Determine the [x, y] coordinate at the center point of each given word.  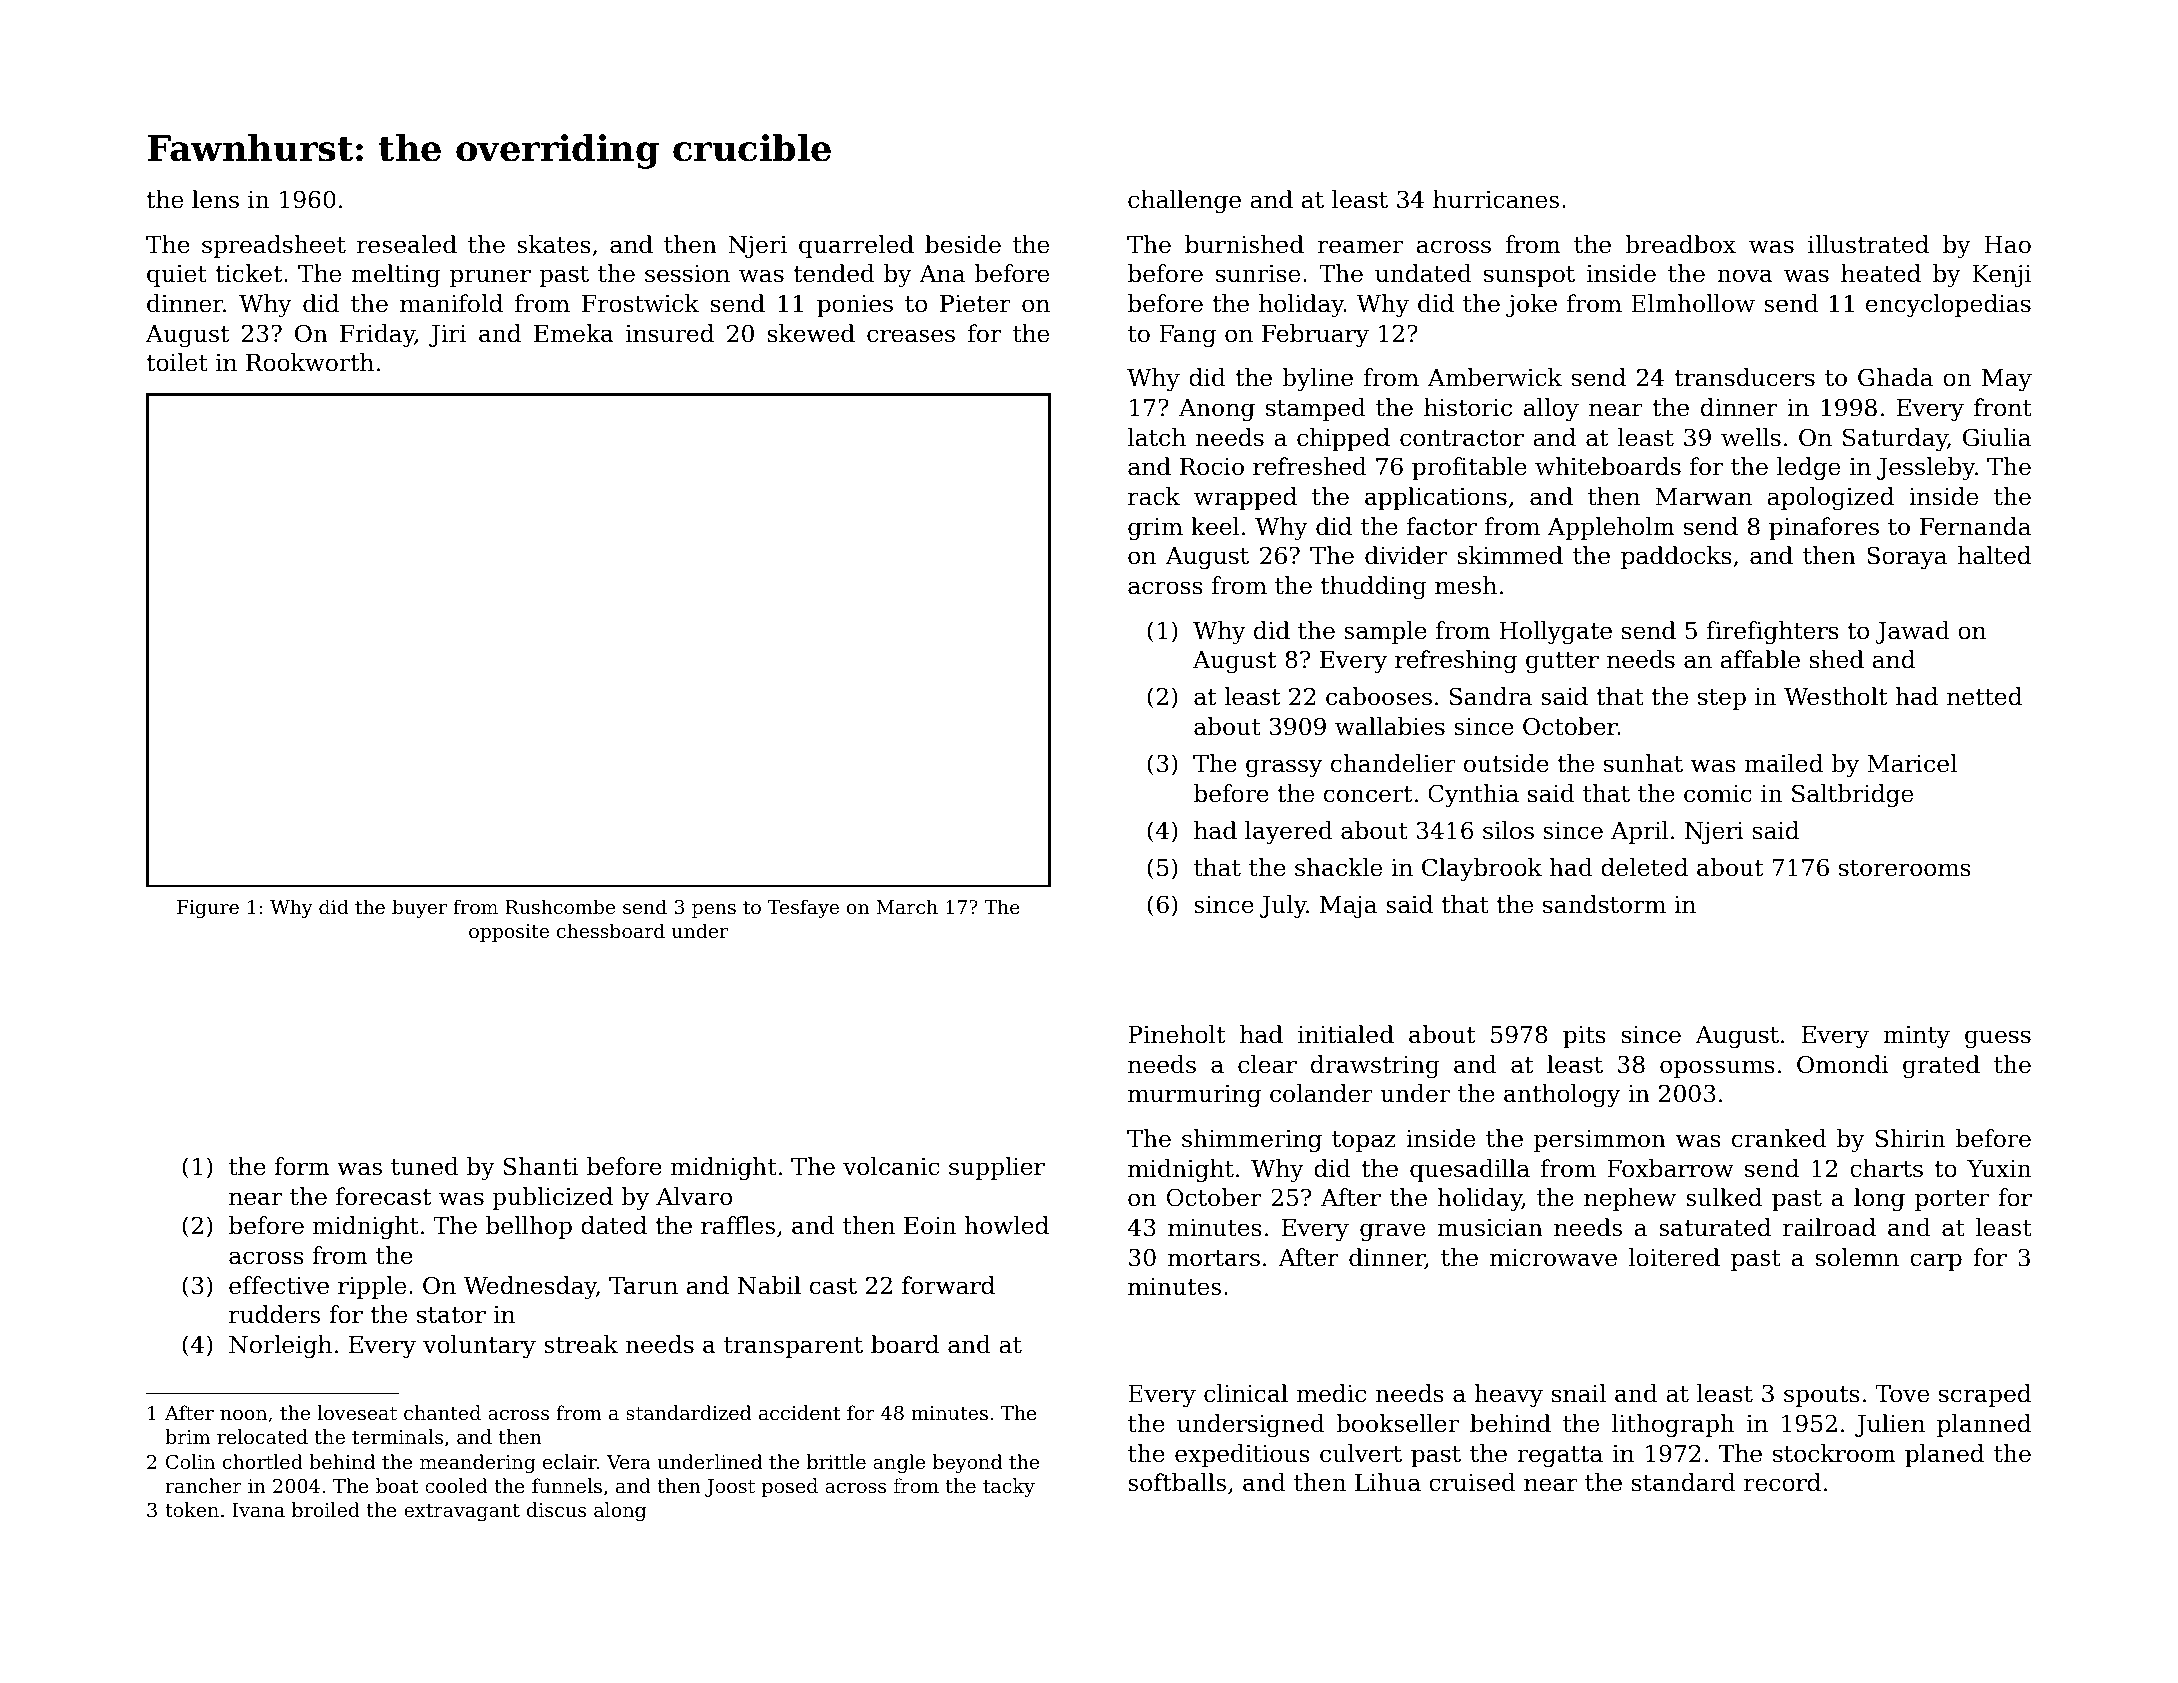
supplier [997, 1168]
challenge [1184, 201]
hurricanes [1496, 199]
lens [215, 199]
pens [714, 911]
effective [279, 1285]
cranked [1779, 1138]
